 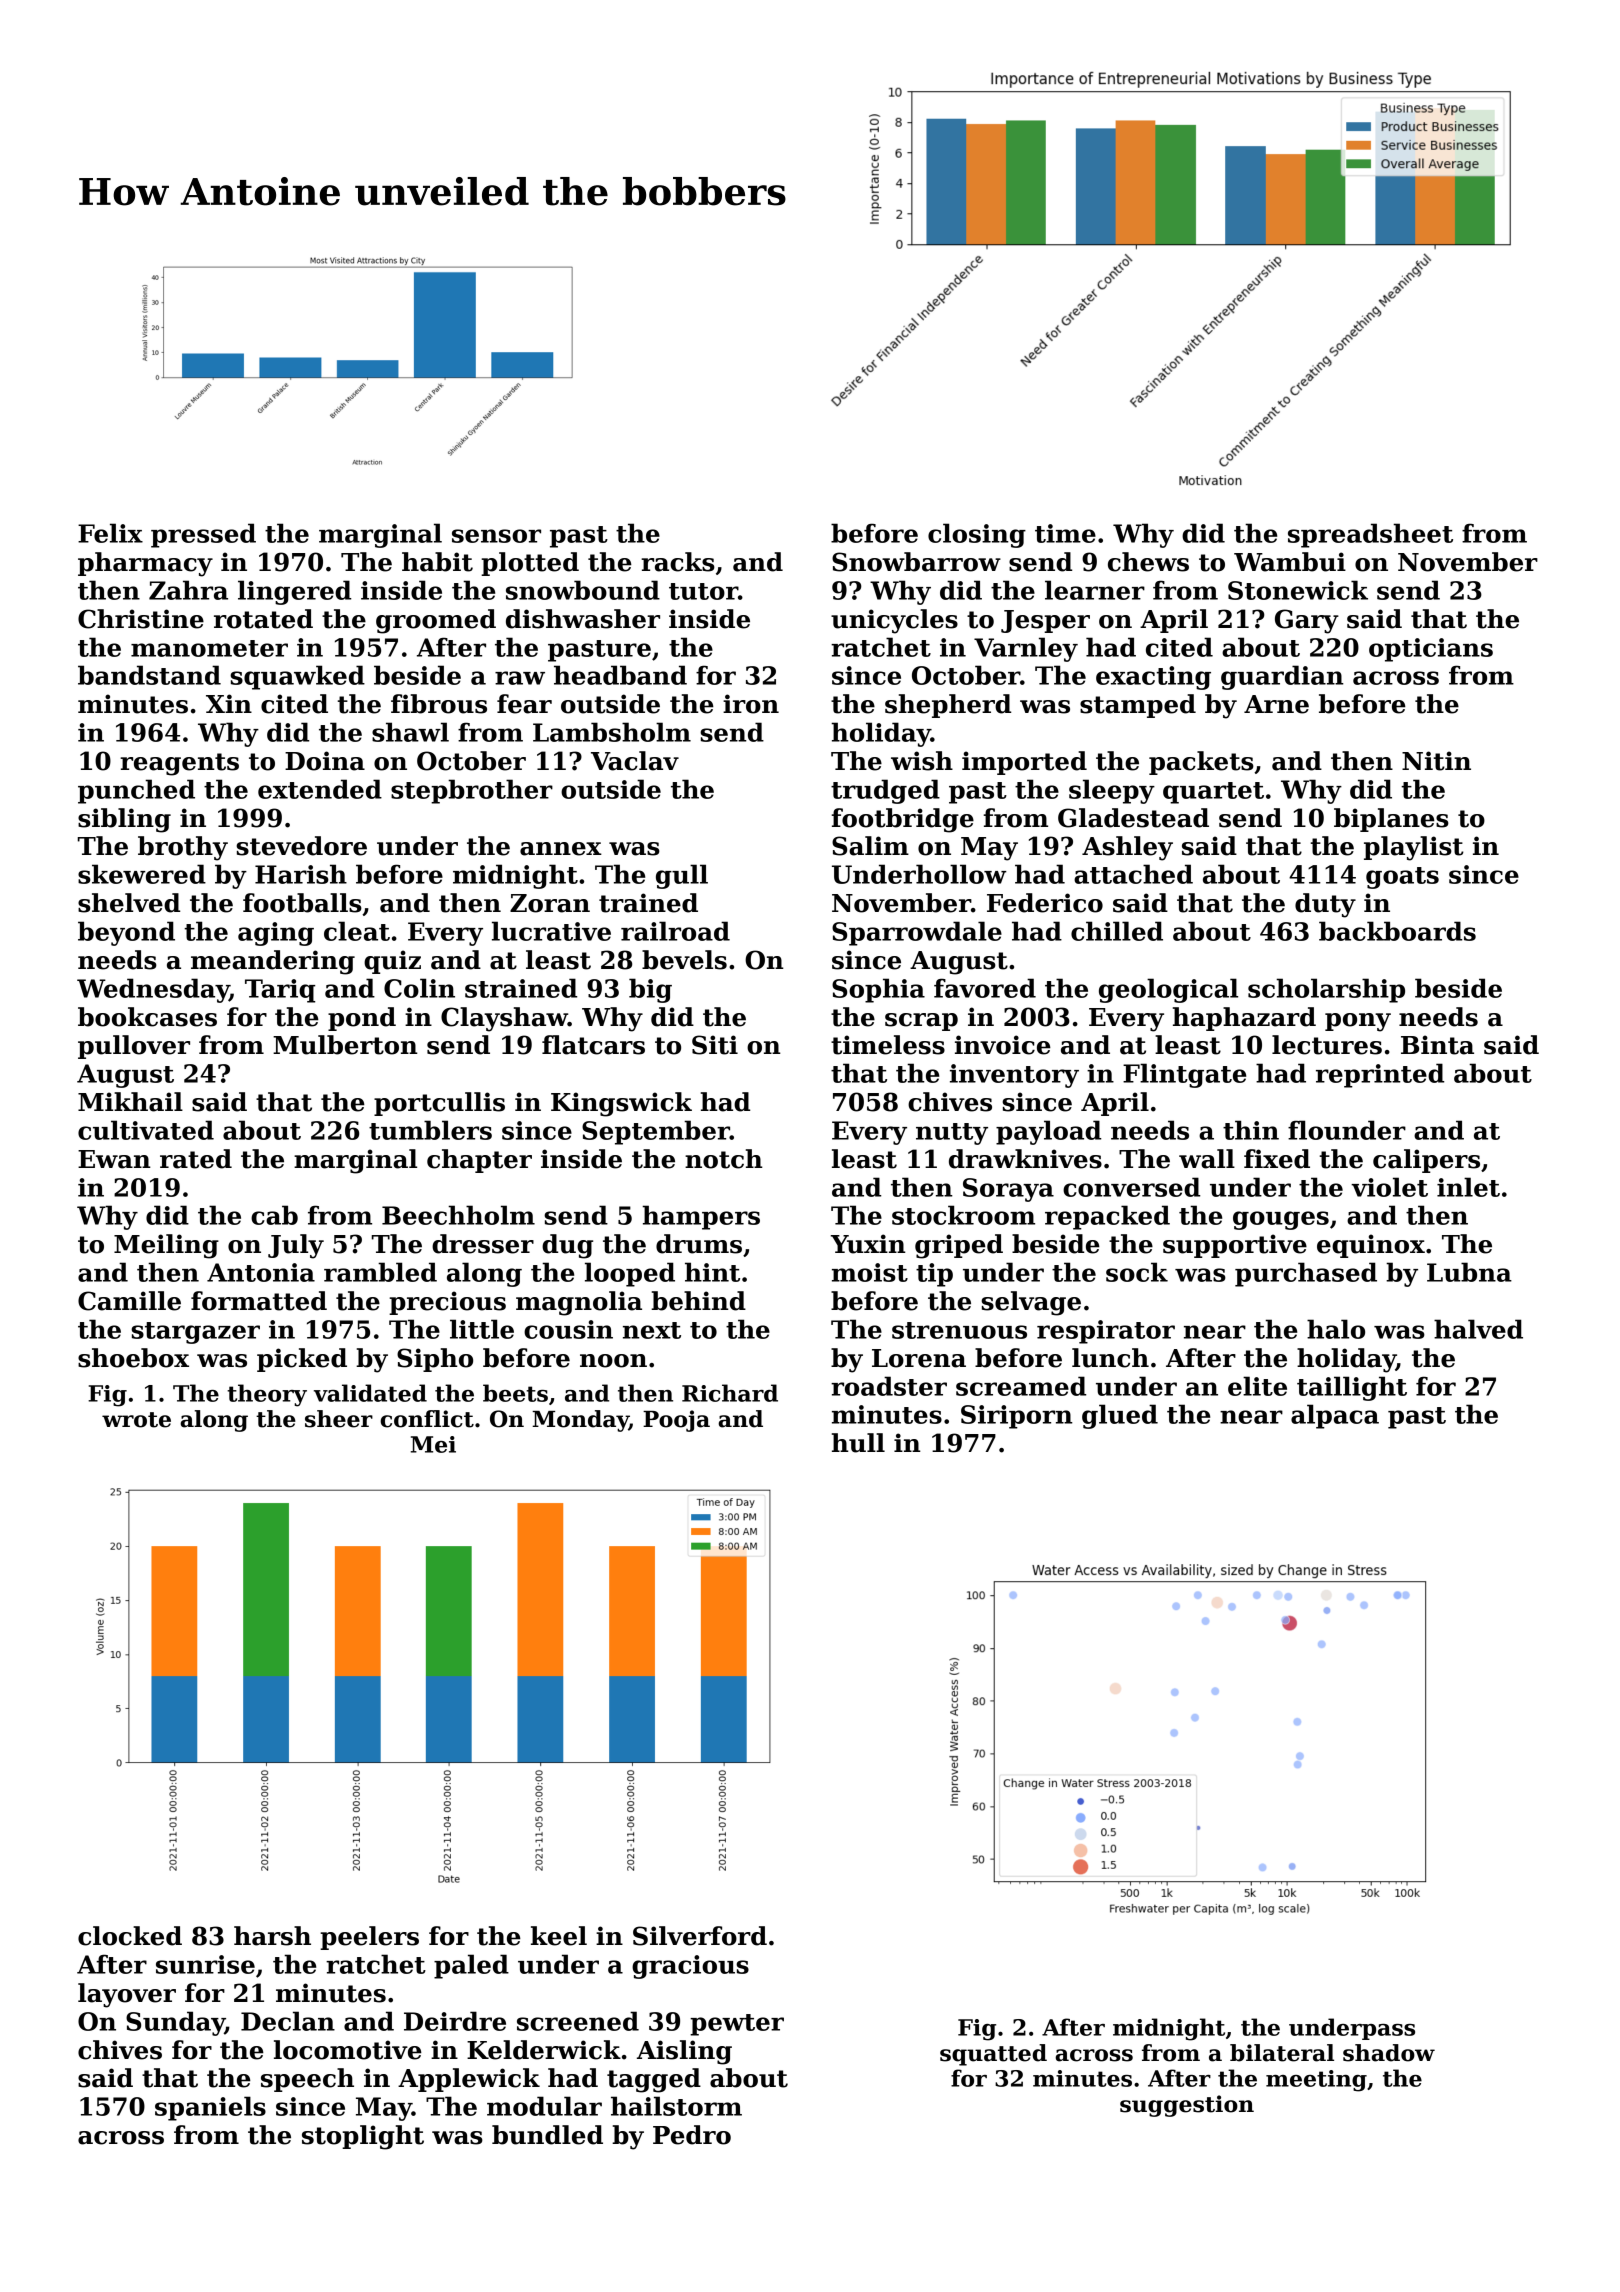 I want to click on stevedore, so click(x=301, y=846).
